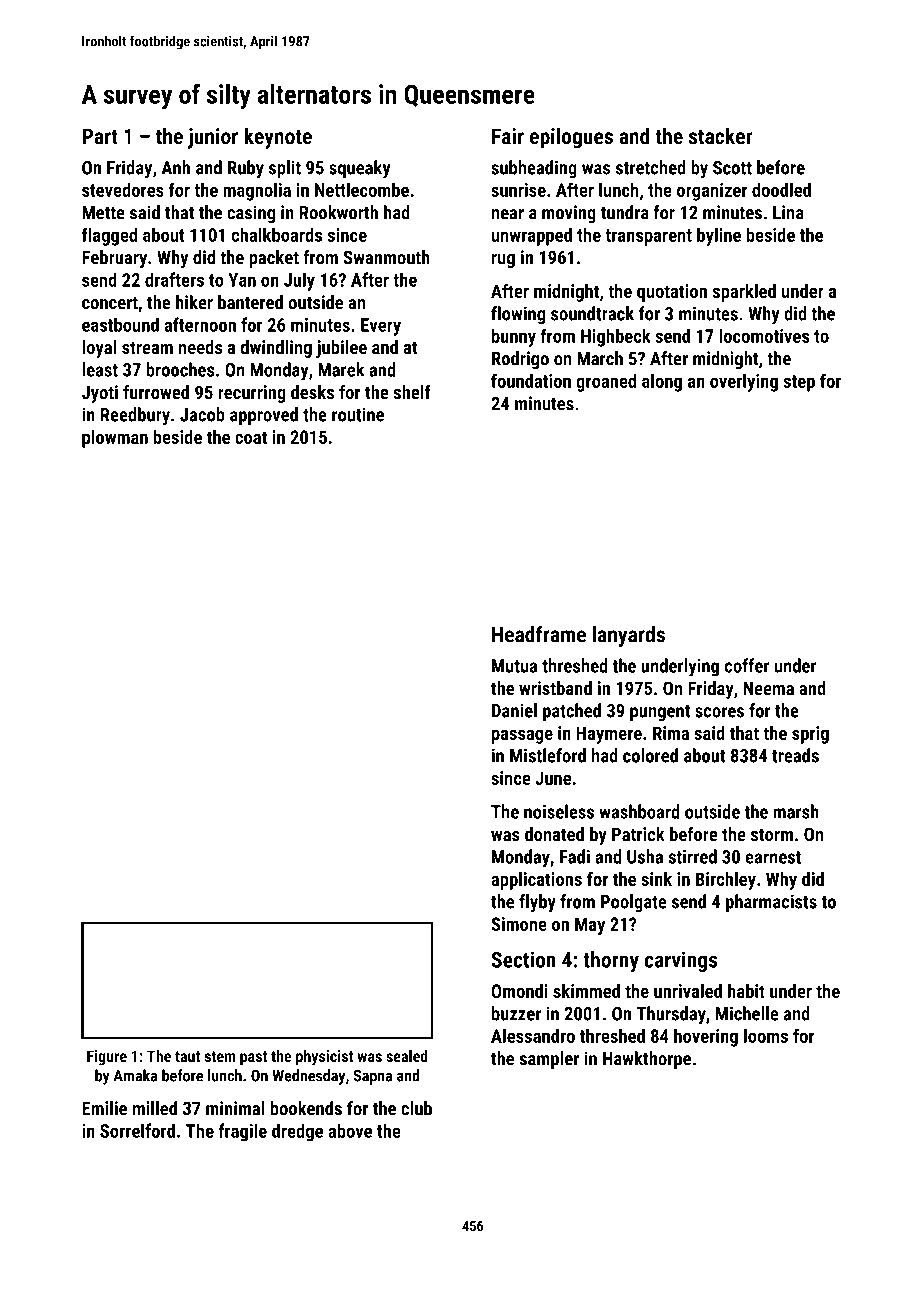 This image has width=924, height=1311. I want to click on plowman, so click(115, 439).
